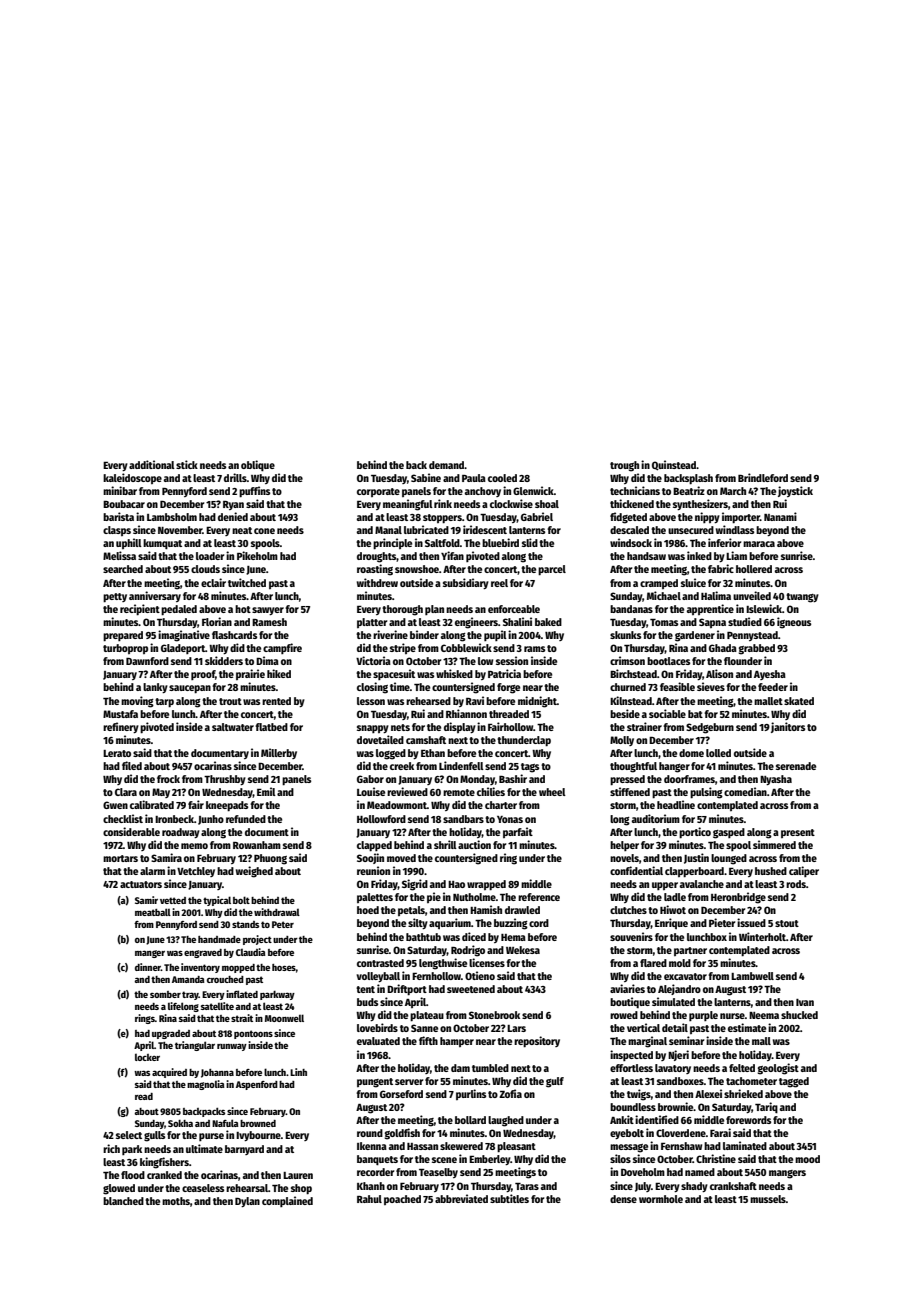 The image size is (924, 1308). I want to click on bootlaces, so click(668, 661).
